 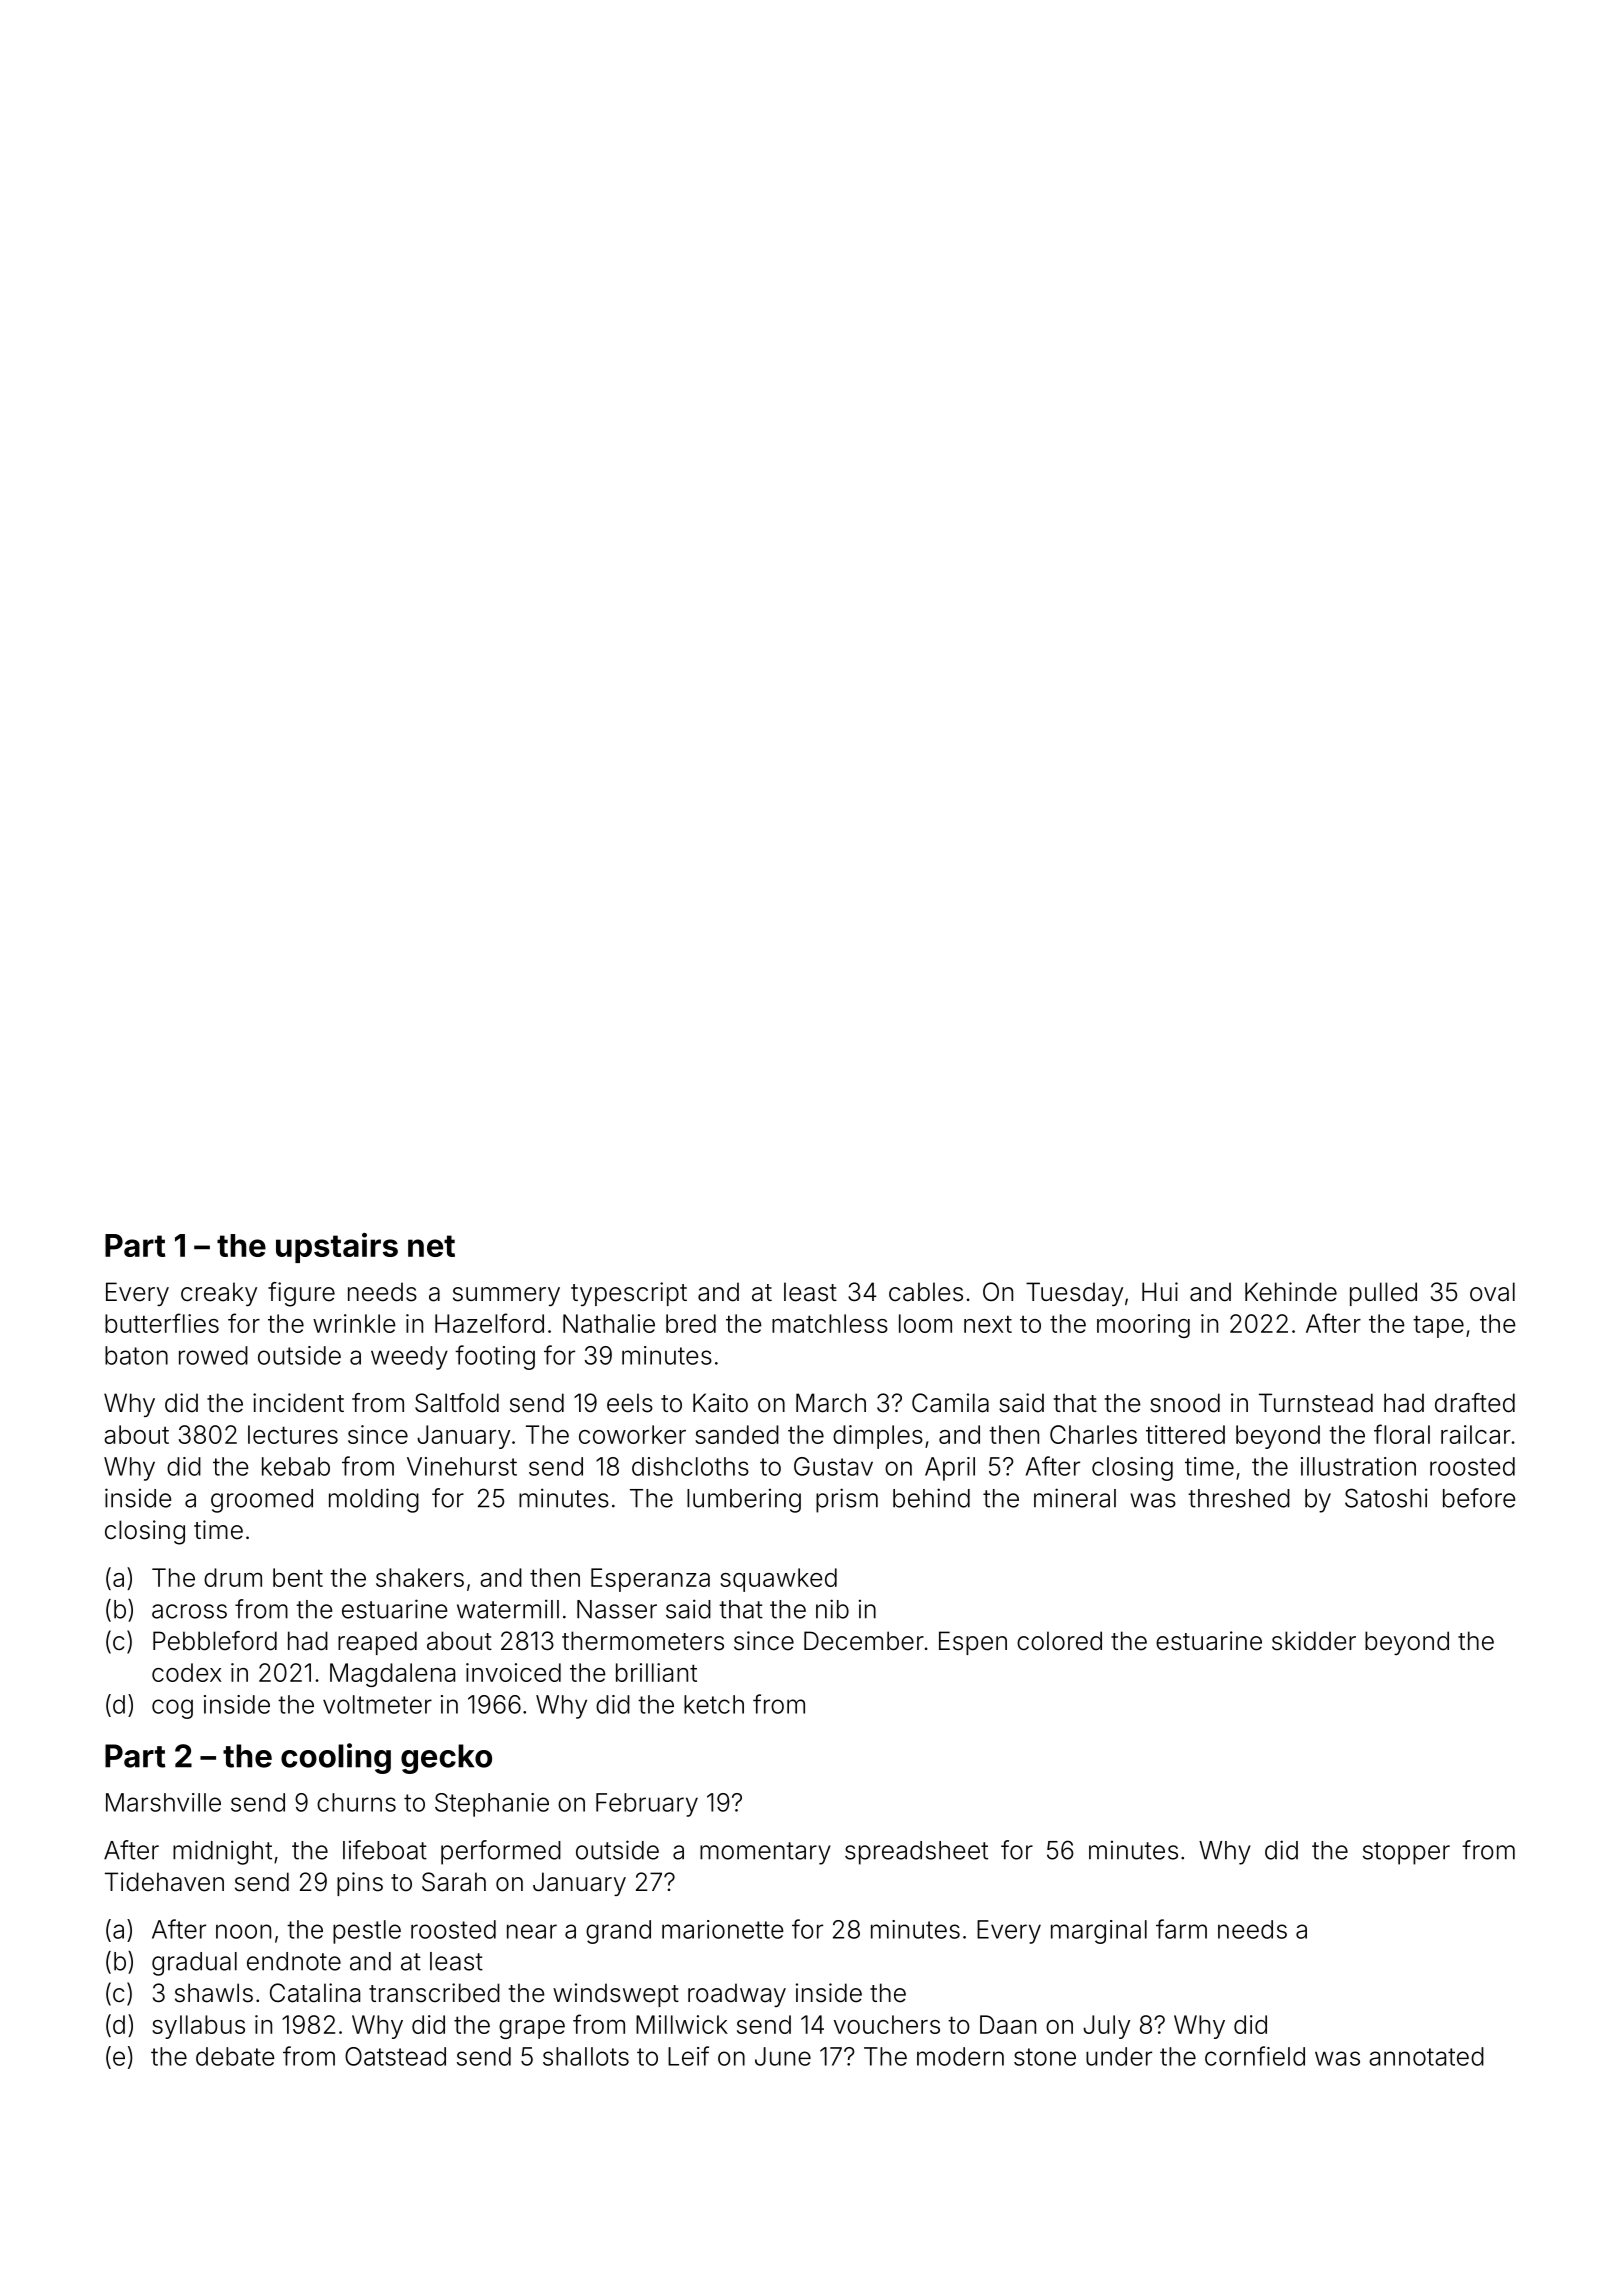 What do you see at coordinates (926, 1292) in the screenshot?
I see `cables` at bounding box center [926, 1292].
